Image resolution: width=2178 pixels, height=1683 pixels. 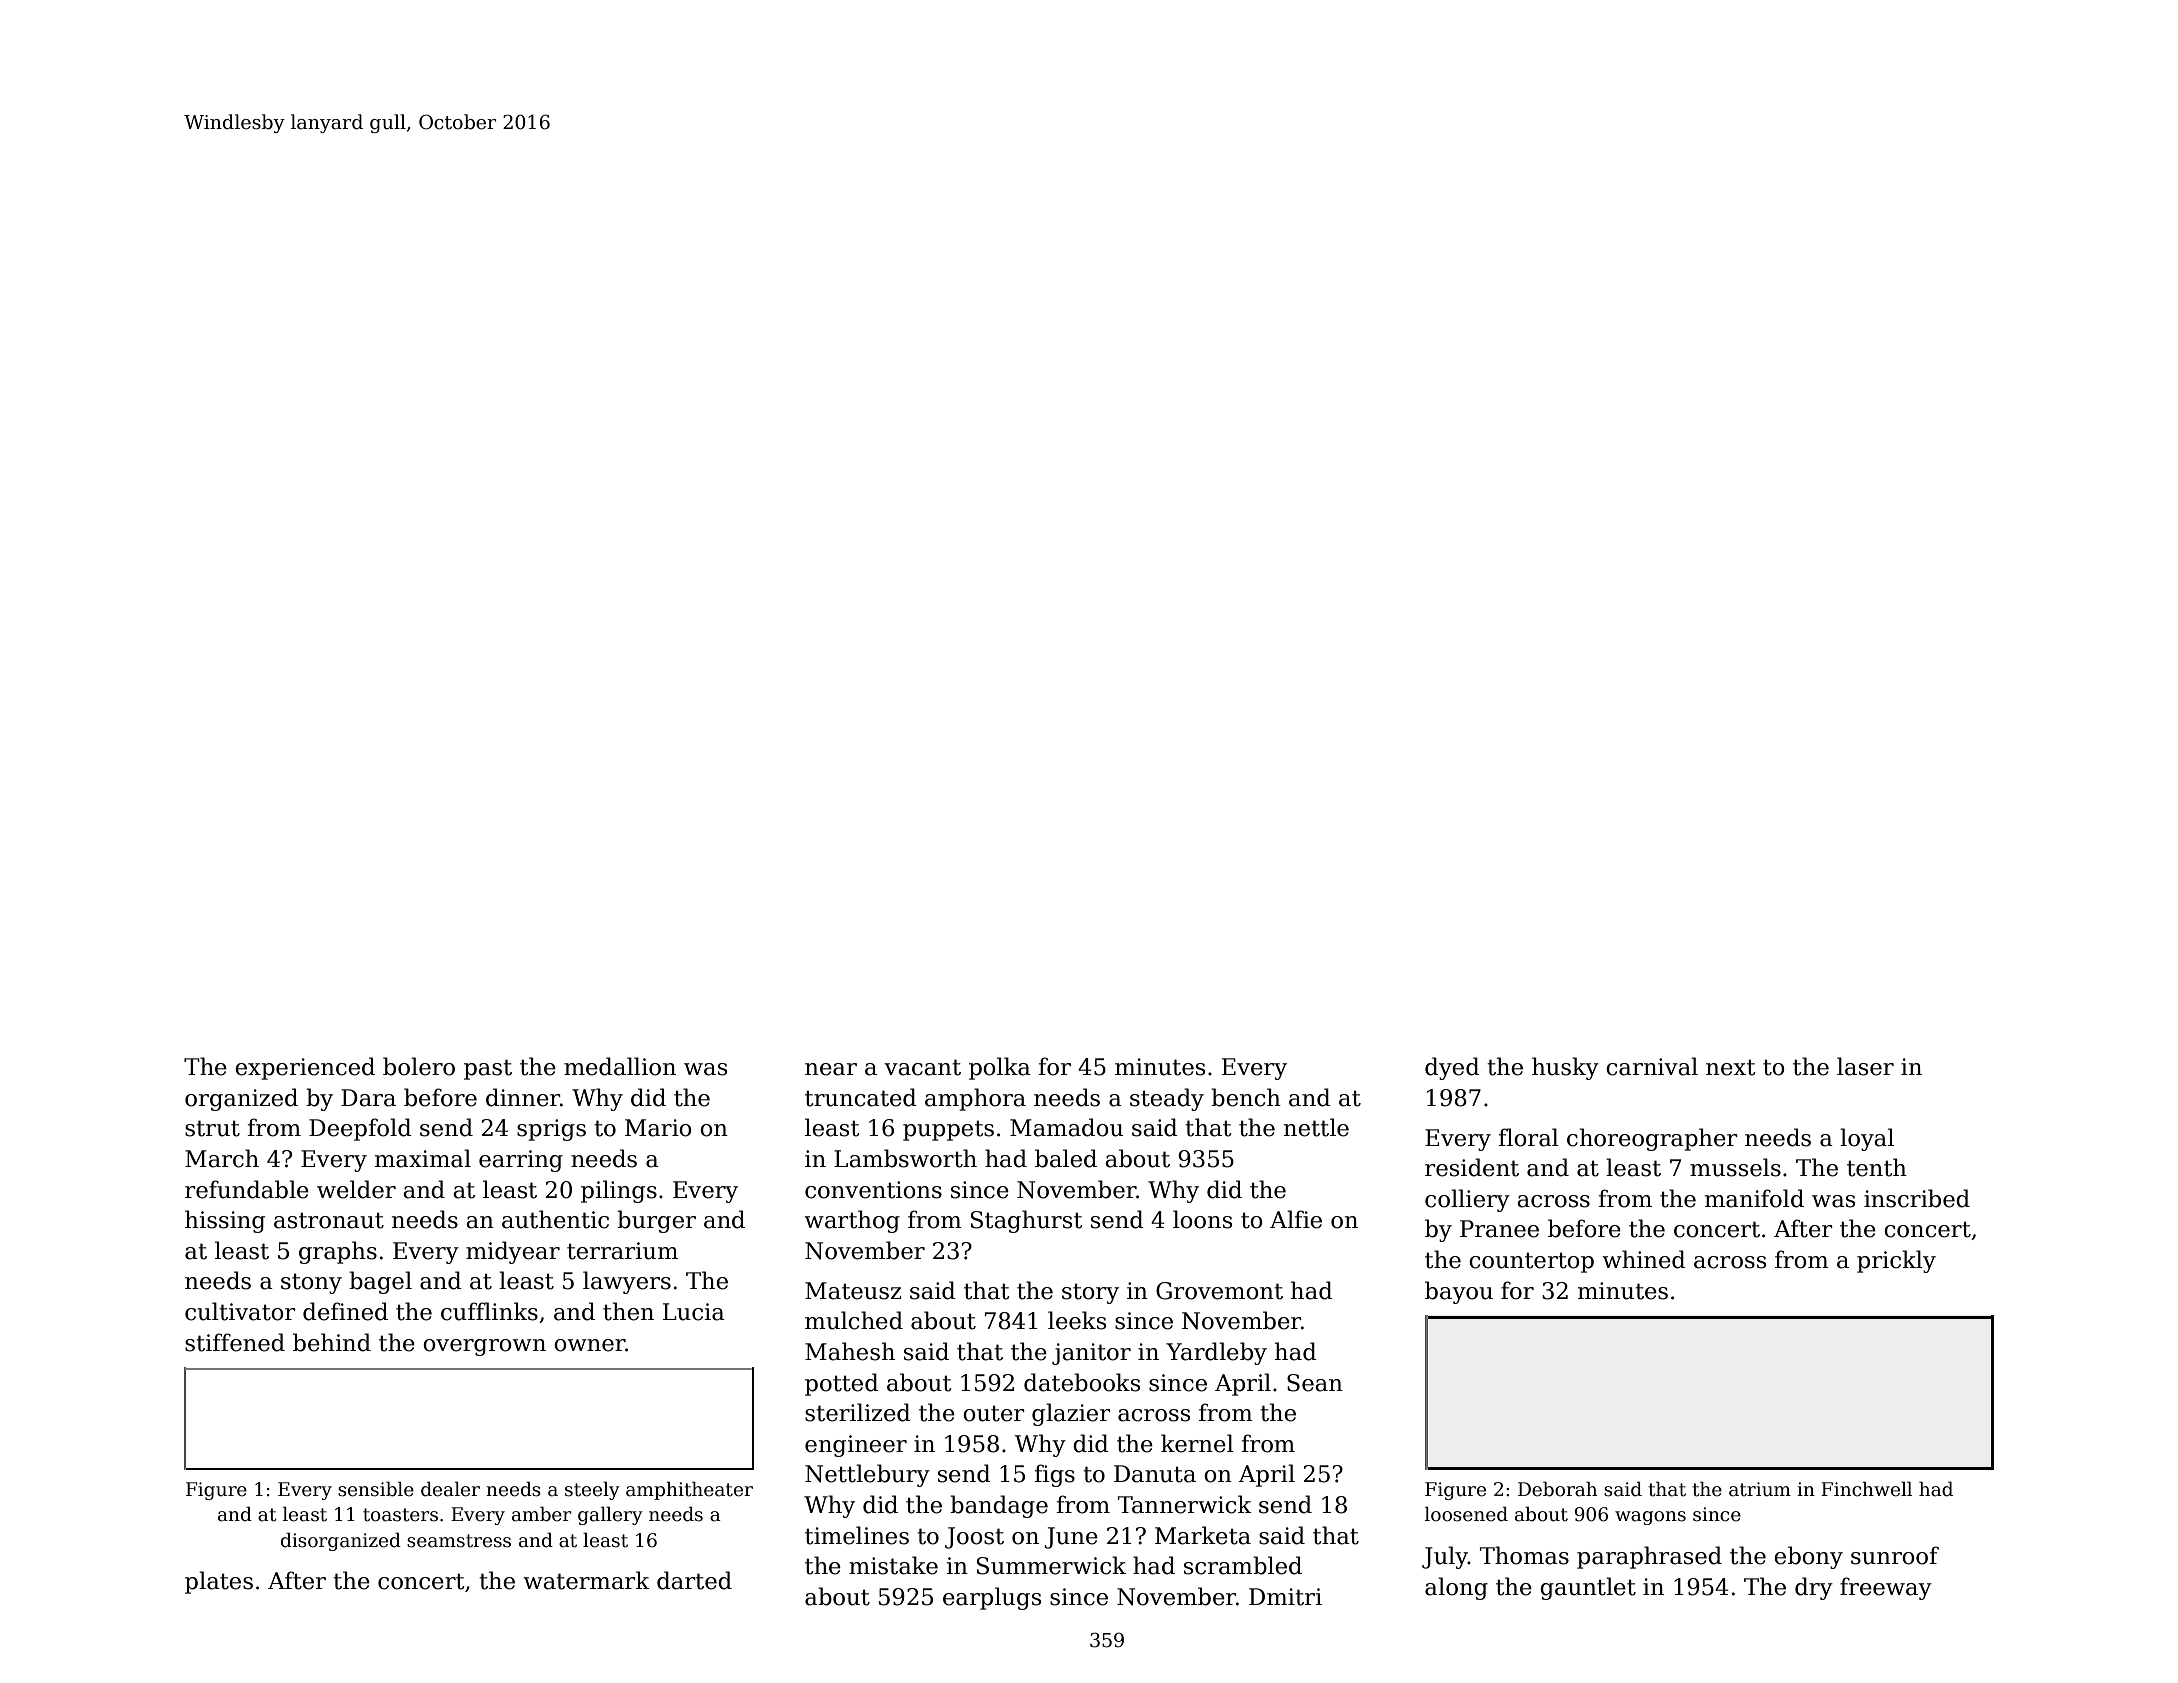 I want to click on Finchwell, so click(x=1866, y=1489).
